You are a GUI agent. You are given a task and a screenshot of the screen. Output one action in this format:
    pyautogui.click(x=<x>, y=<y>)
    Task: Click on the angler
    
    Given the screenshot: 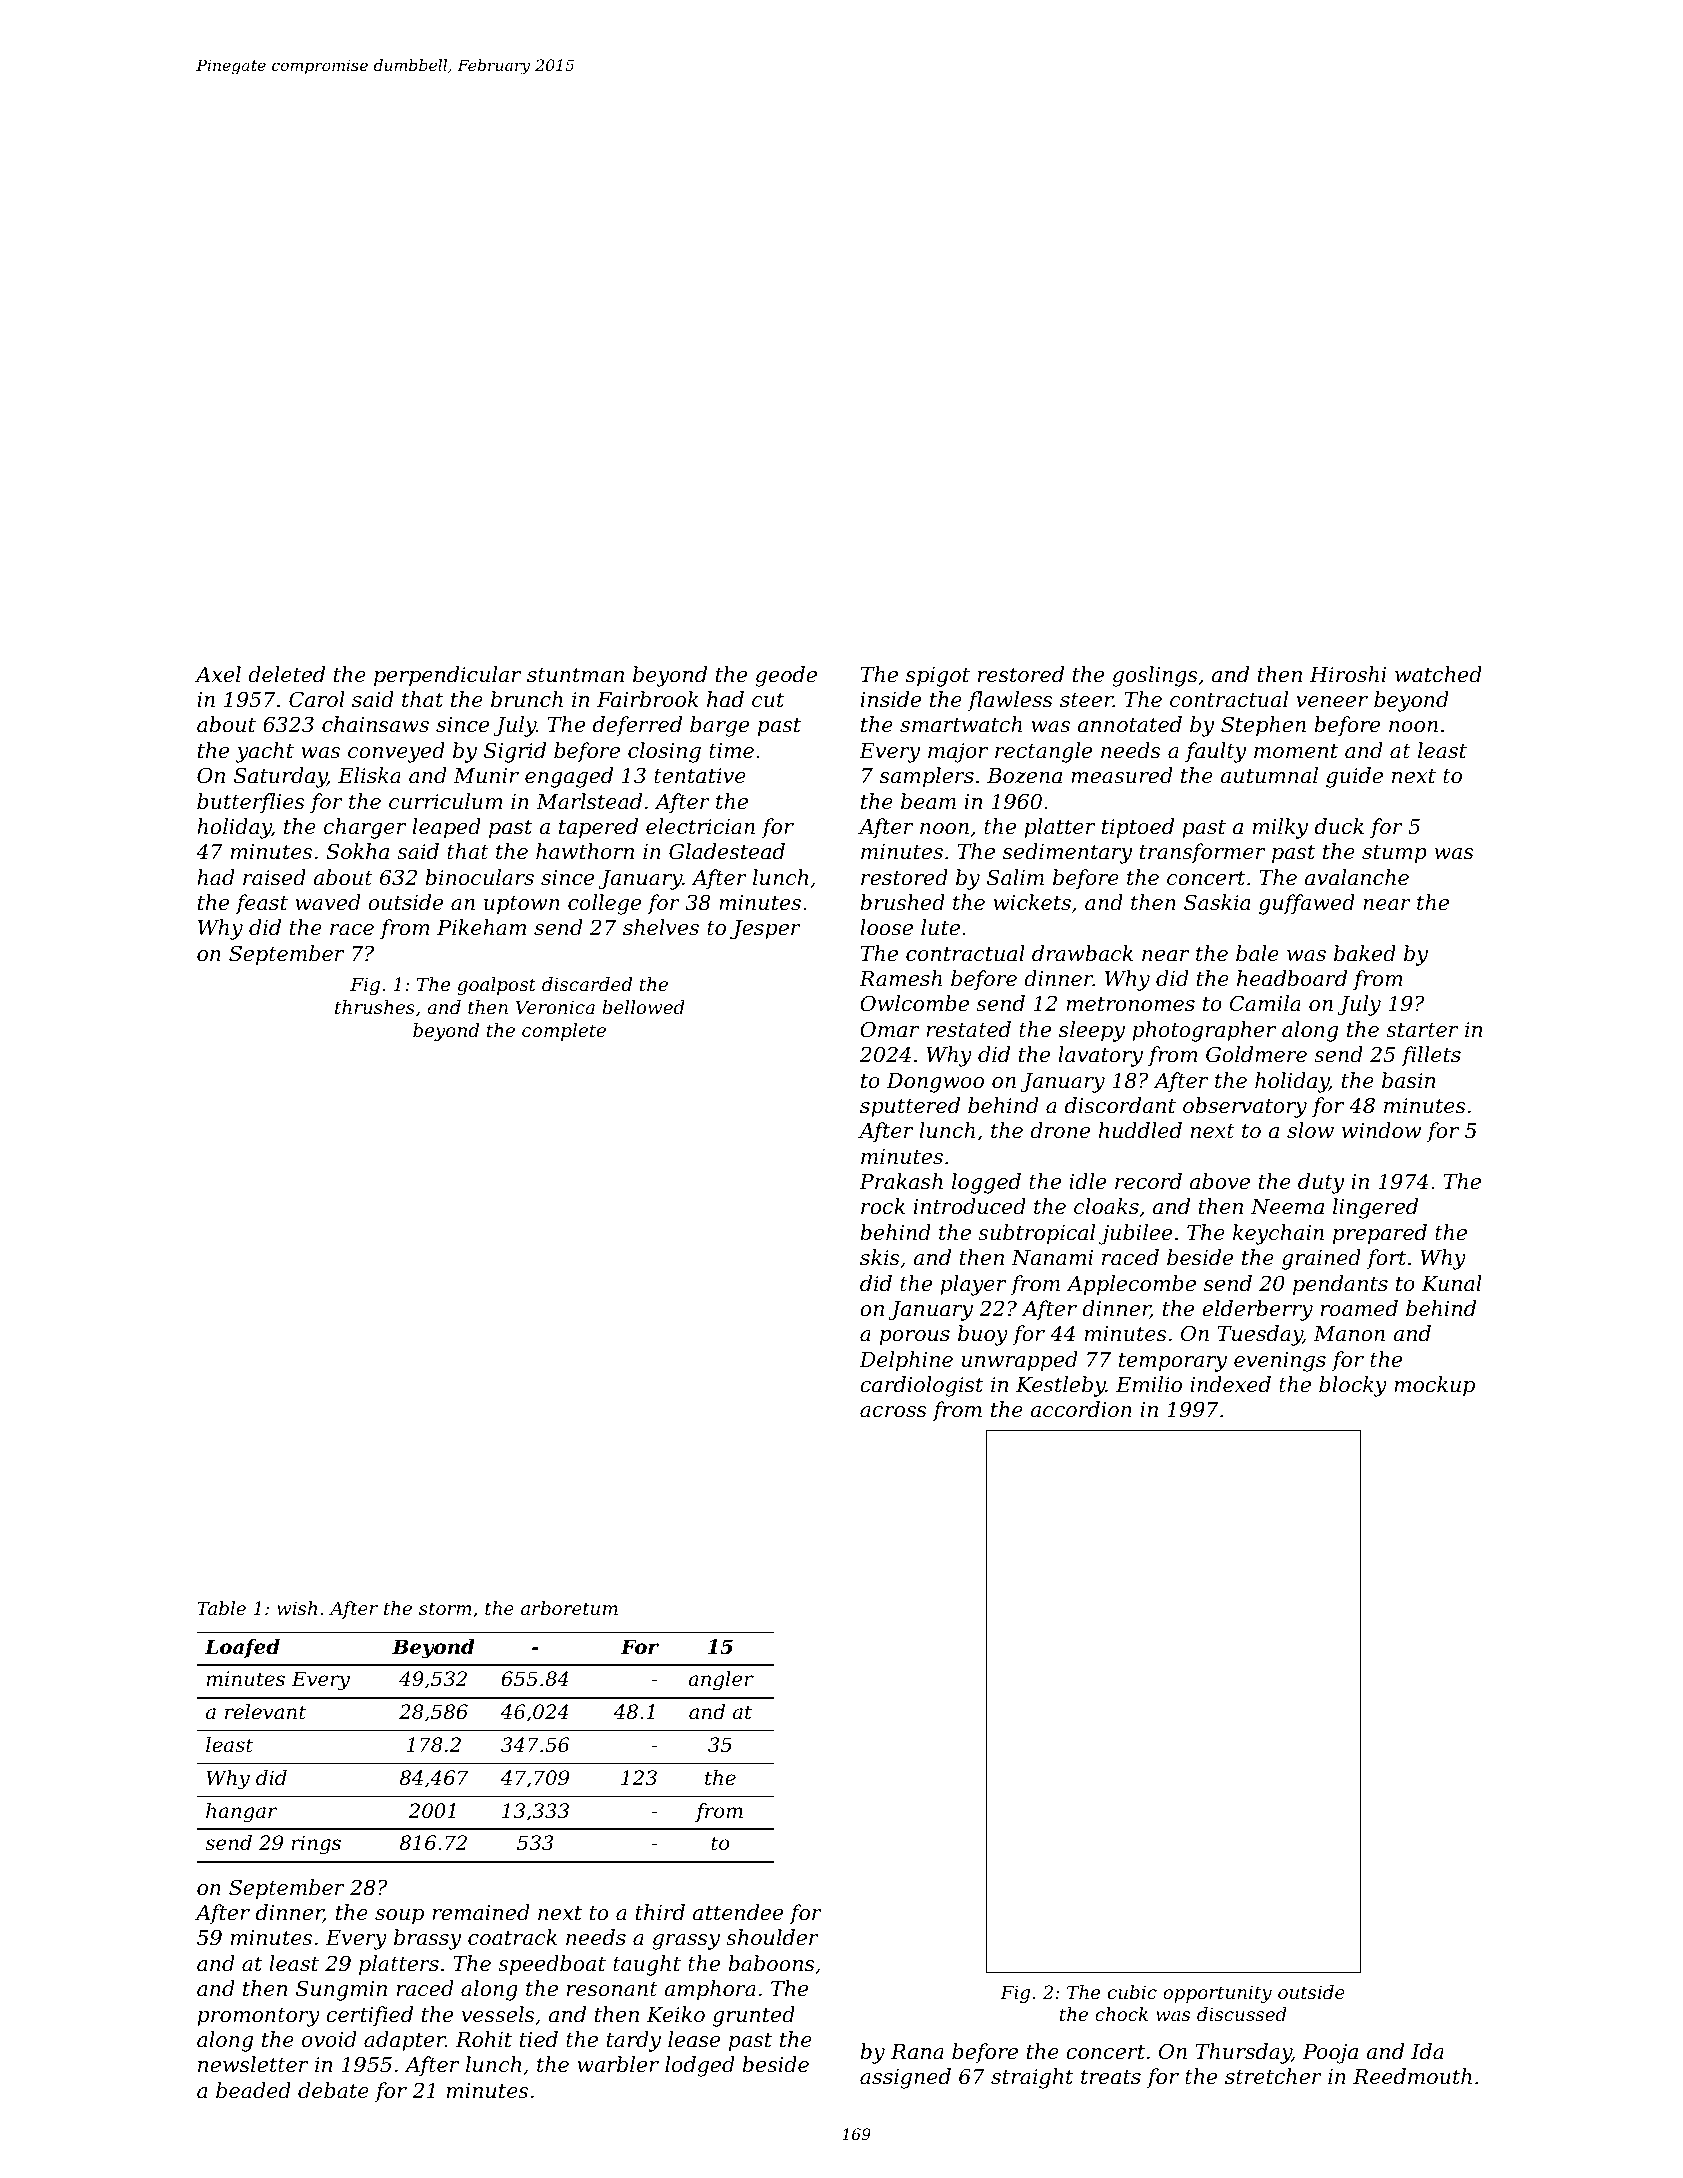 What is the action you would take?
    pyautogui.click(x=721, y=1681)
